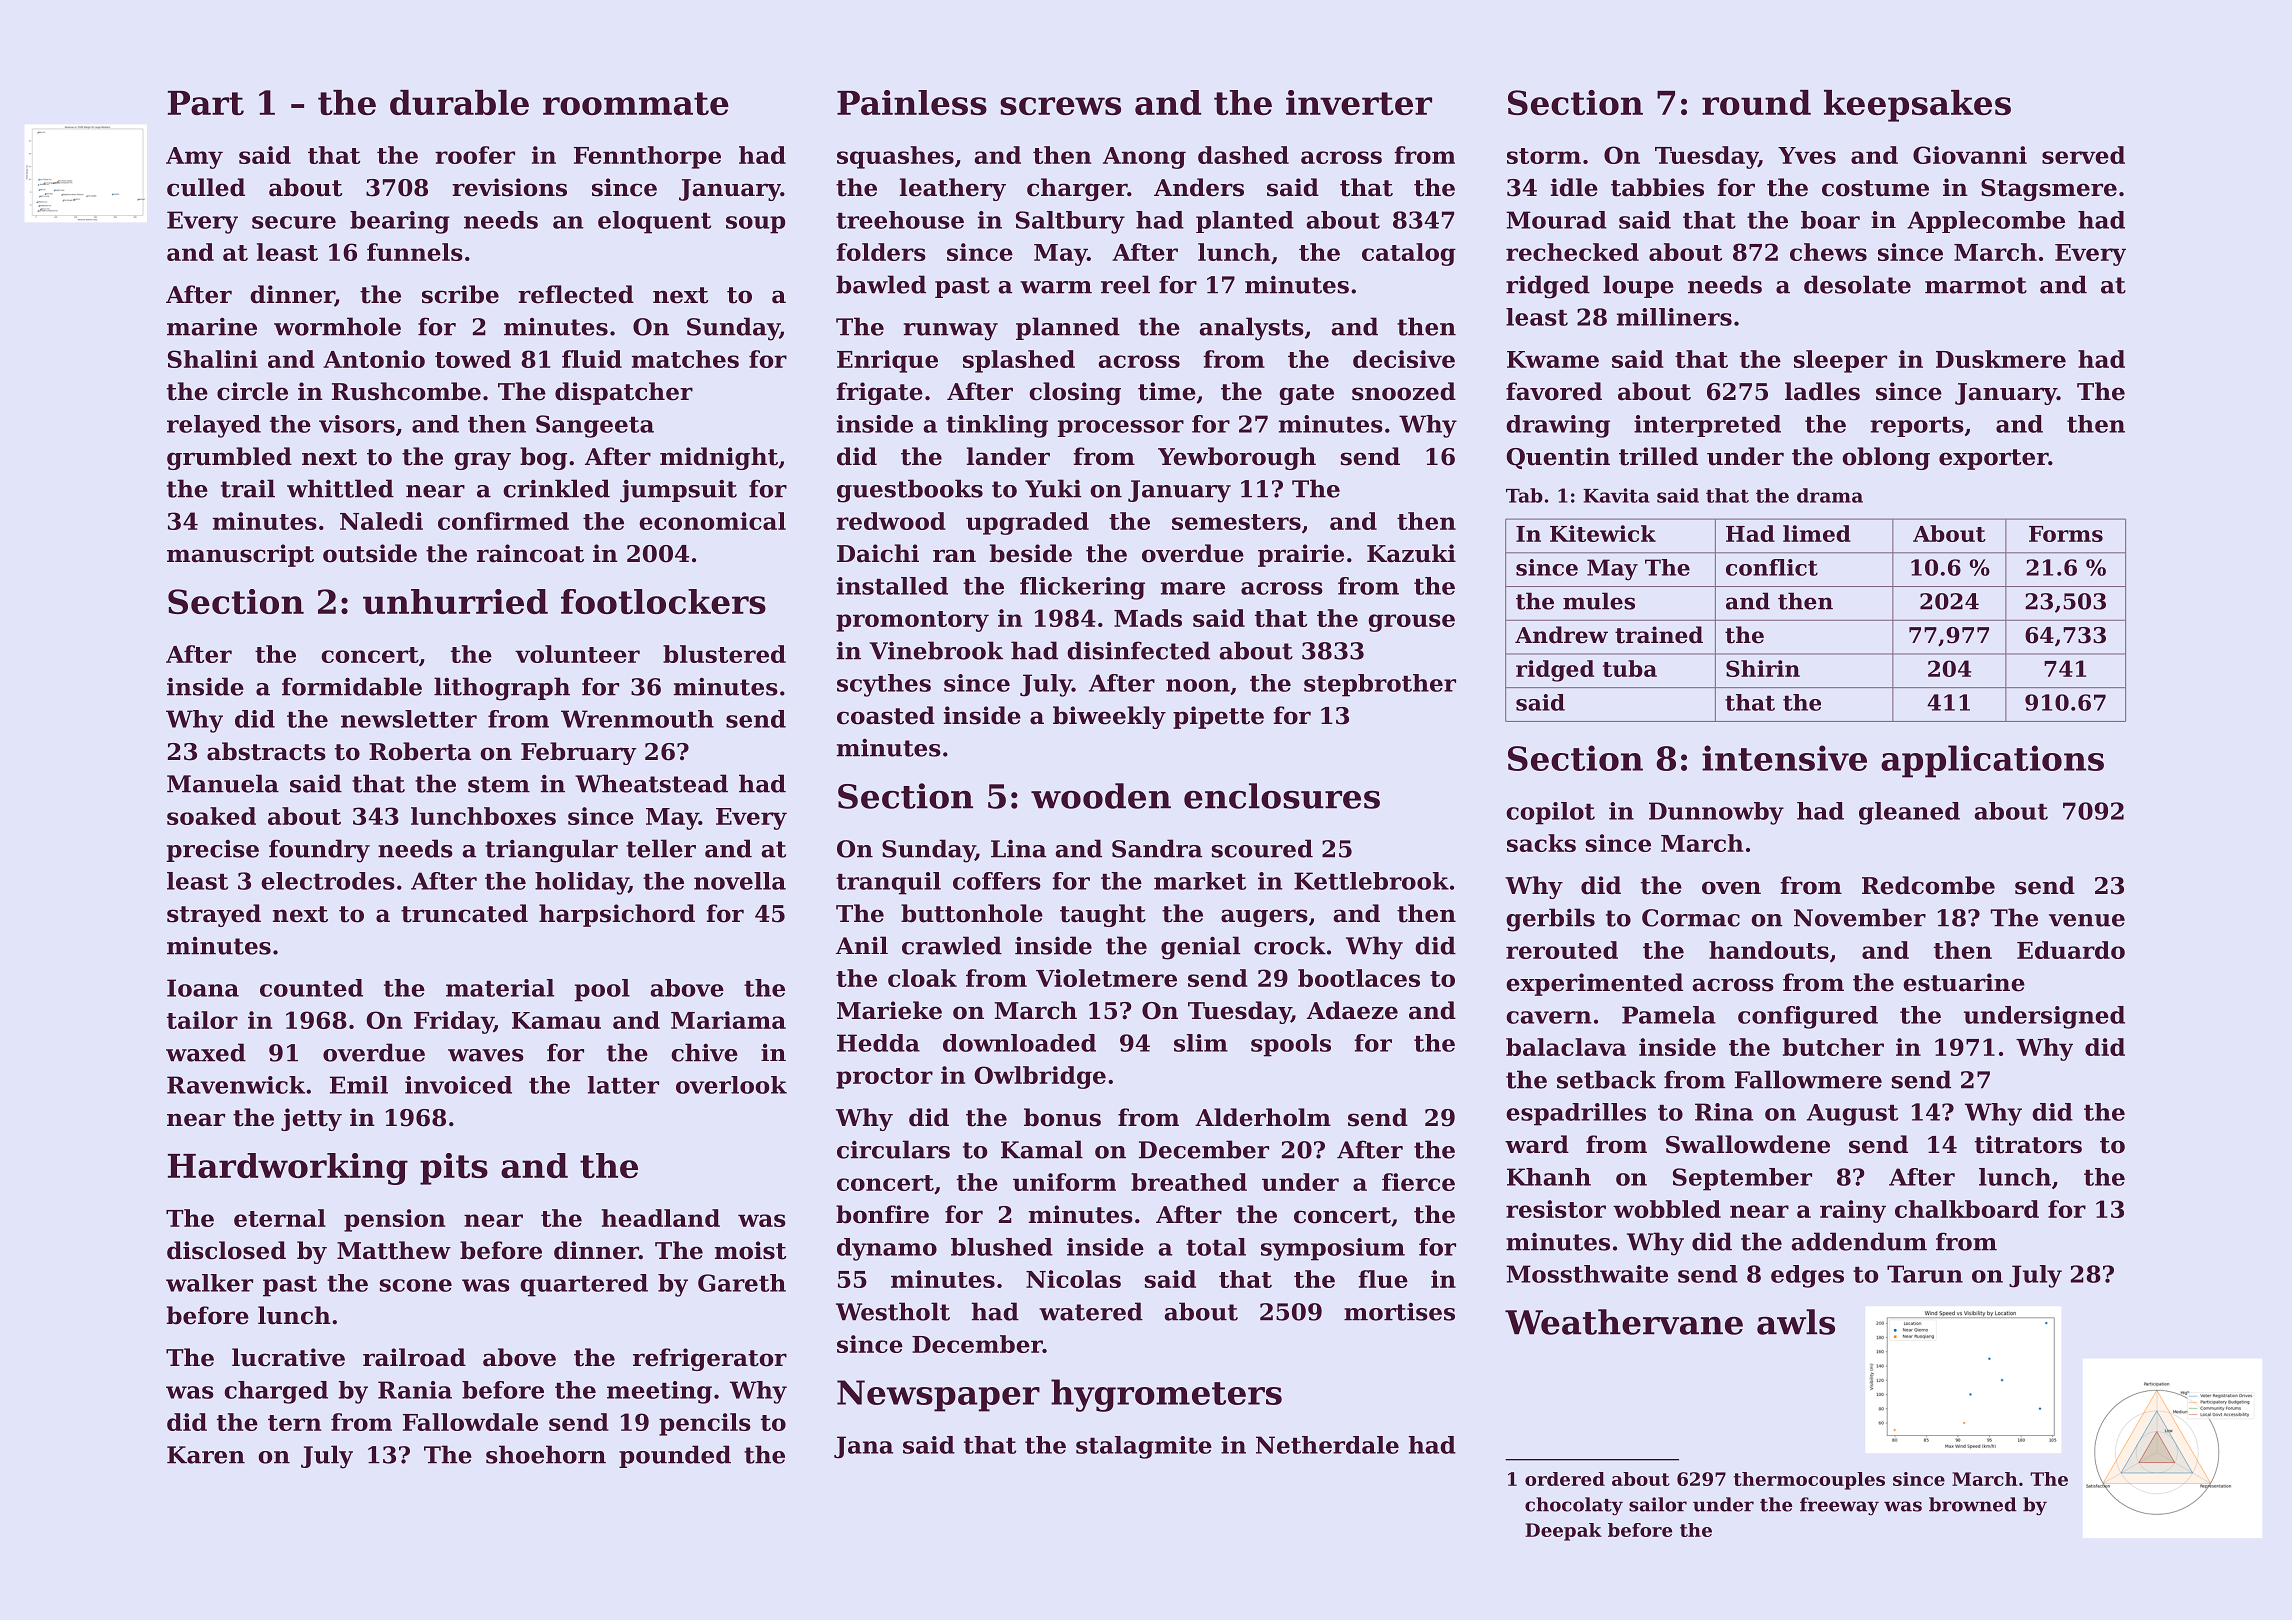 This image has width=2292, height=1620. What do you see at coordinates (1359, 102) in the image?
I see `inverter` at bounding box center [1359, 102].
